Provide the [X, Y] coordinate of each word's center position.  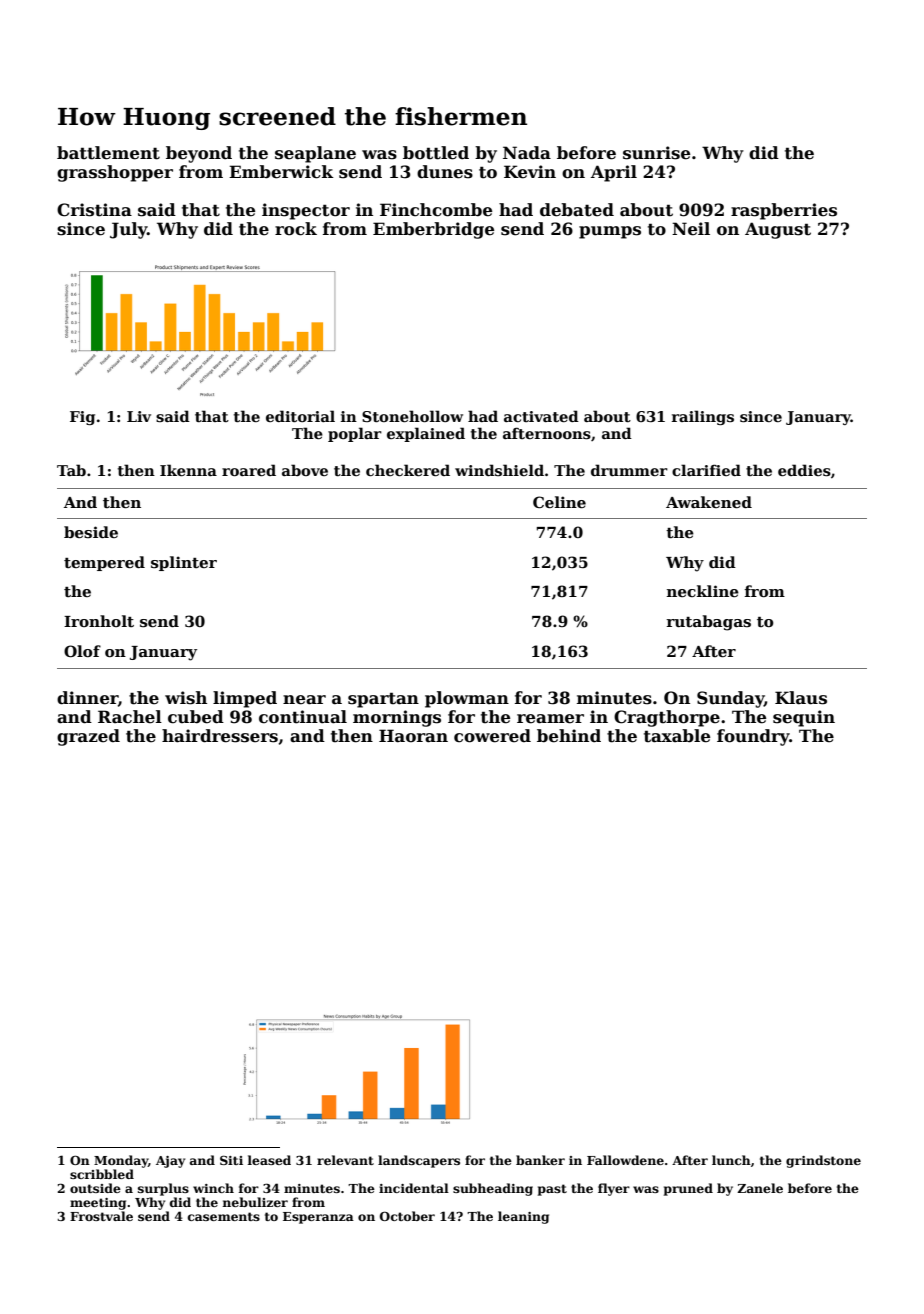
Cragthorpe [667, 718]
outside [95, 1188]
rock [296, 229]
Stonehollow [412, 416]
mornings [397, 718]
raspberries [784, 211]
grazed [88, 737]
